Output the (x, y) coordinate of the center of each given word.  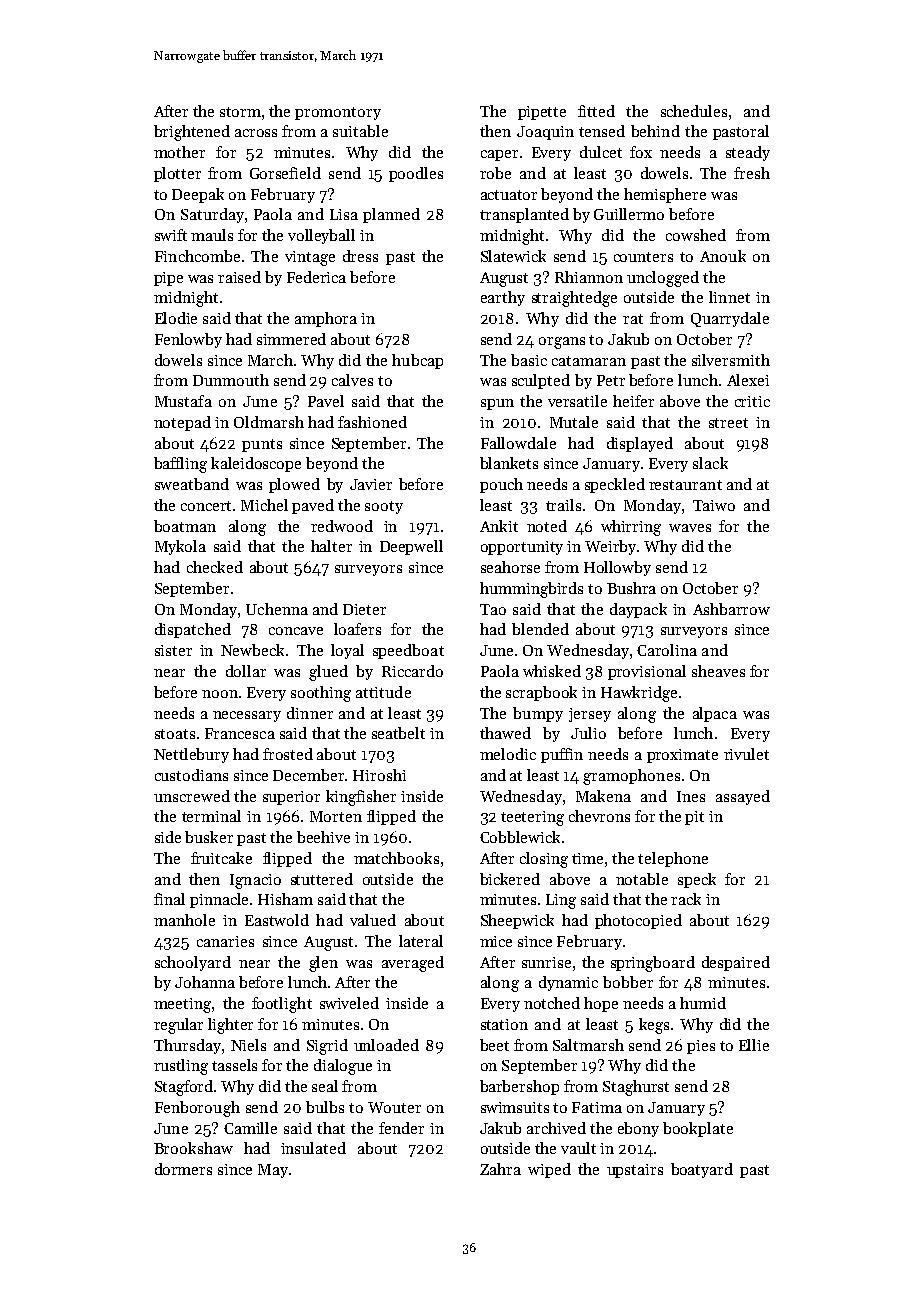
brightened (192, 133)
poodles (416, 174)
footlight (282, 1005)
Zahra (500, 1169)
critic (752, 401)
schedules (694, 111)
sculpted (541, 381)
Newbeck (252, 650)
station (504, 1024)
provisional (647, 672)
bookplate (698, 1129)
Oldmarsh (269, 422)
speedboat (408, 651)
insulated (313, 1148)
